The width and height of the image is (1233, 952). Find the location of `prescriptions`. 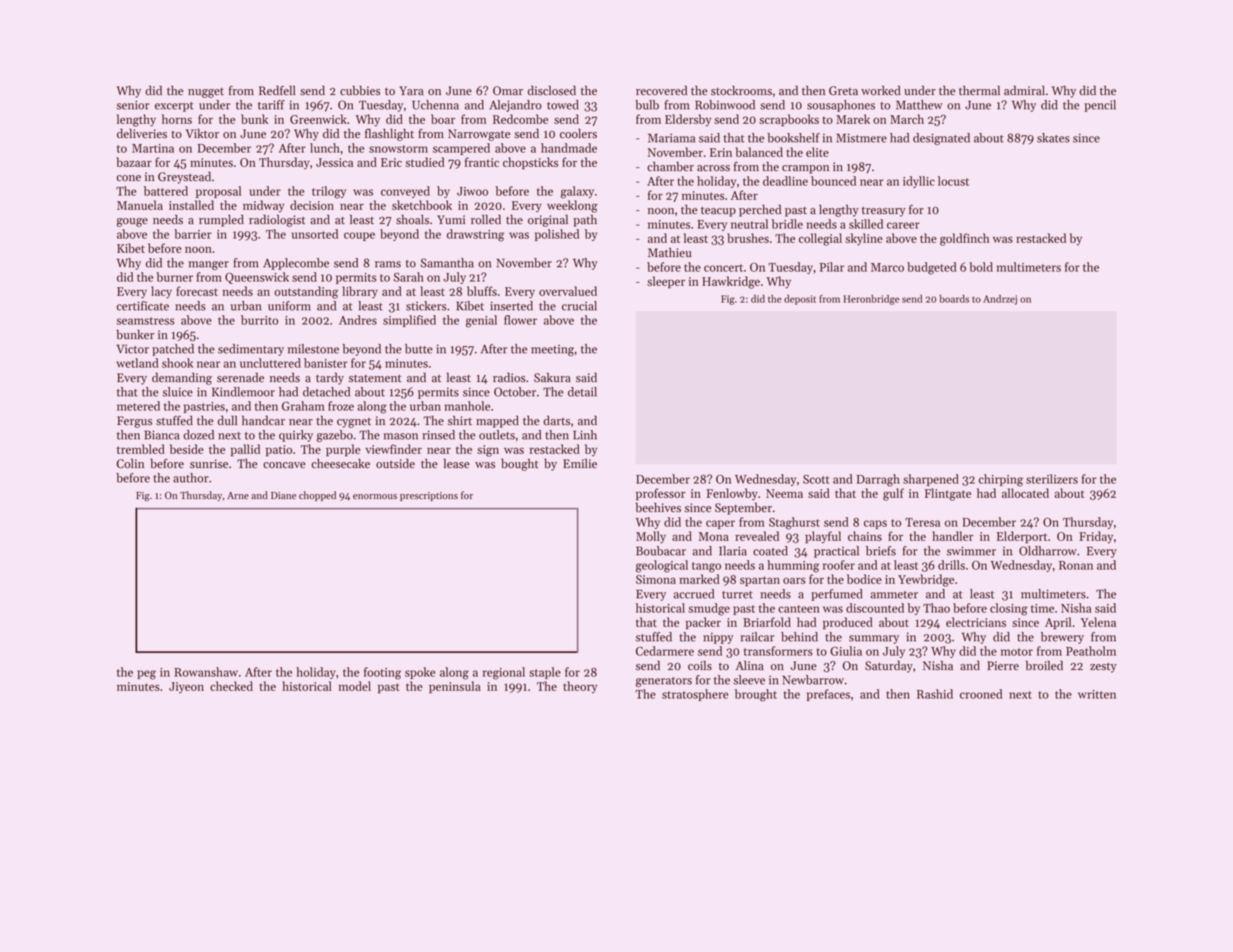

prescriptions is located at coordinates (429, 496).
